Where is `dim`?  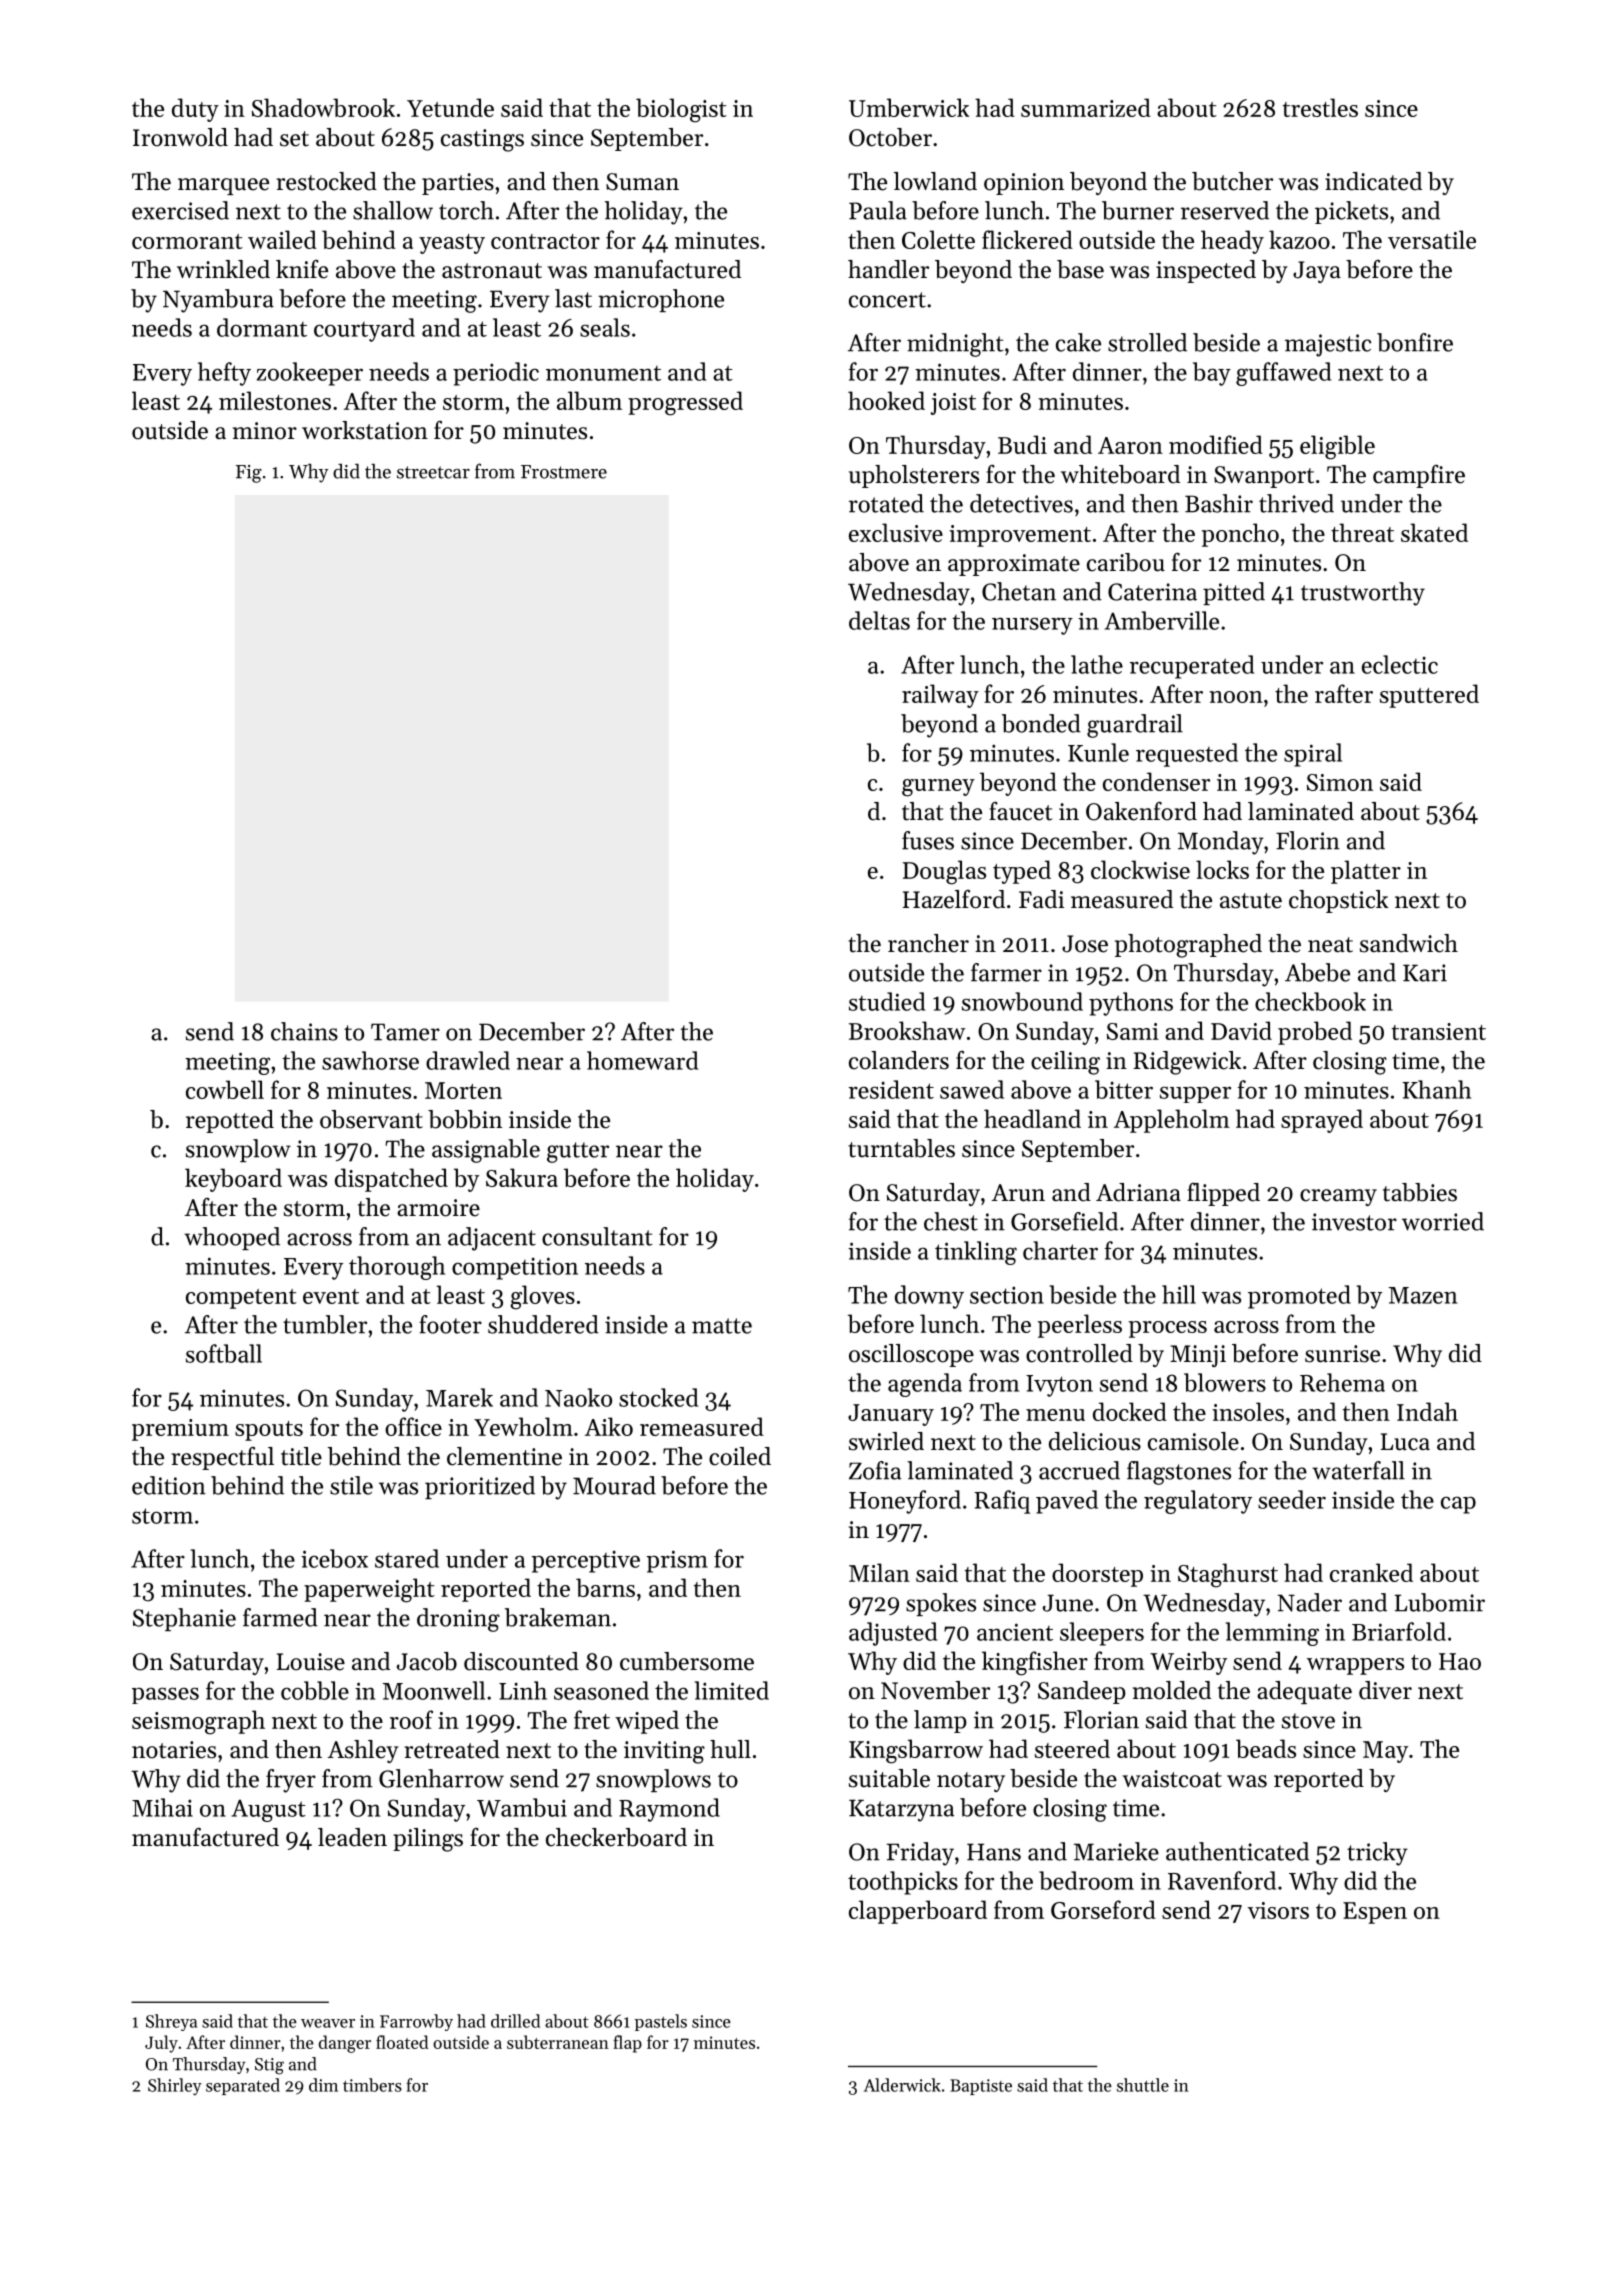 dim is located at coordinates (323, 2085).
